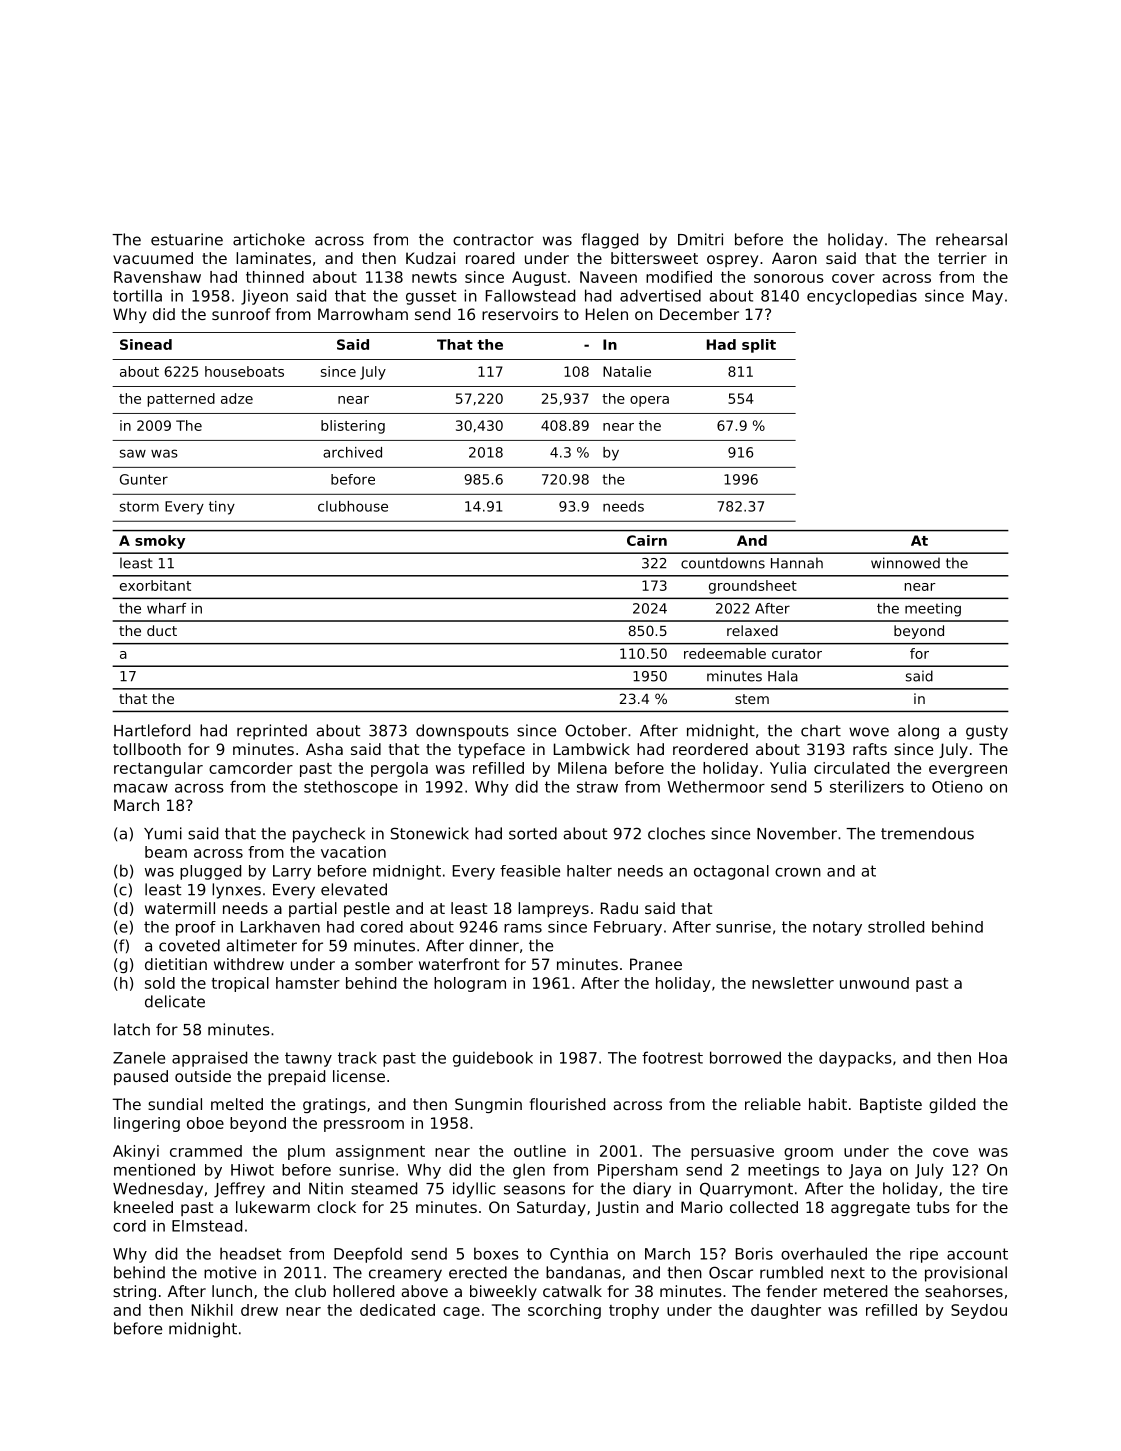 Image resolution: width=1121 pixels, height=1451 pixels. I want to click on trophy, so click(634, 1311).
